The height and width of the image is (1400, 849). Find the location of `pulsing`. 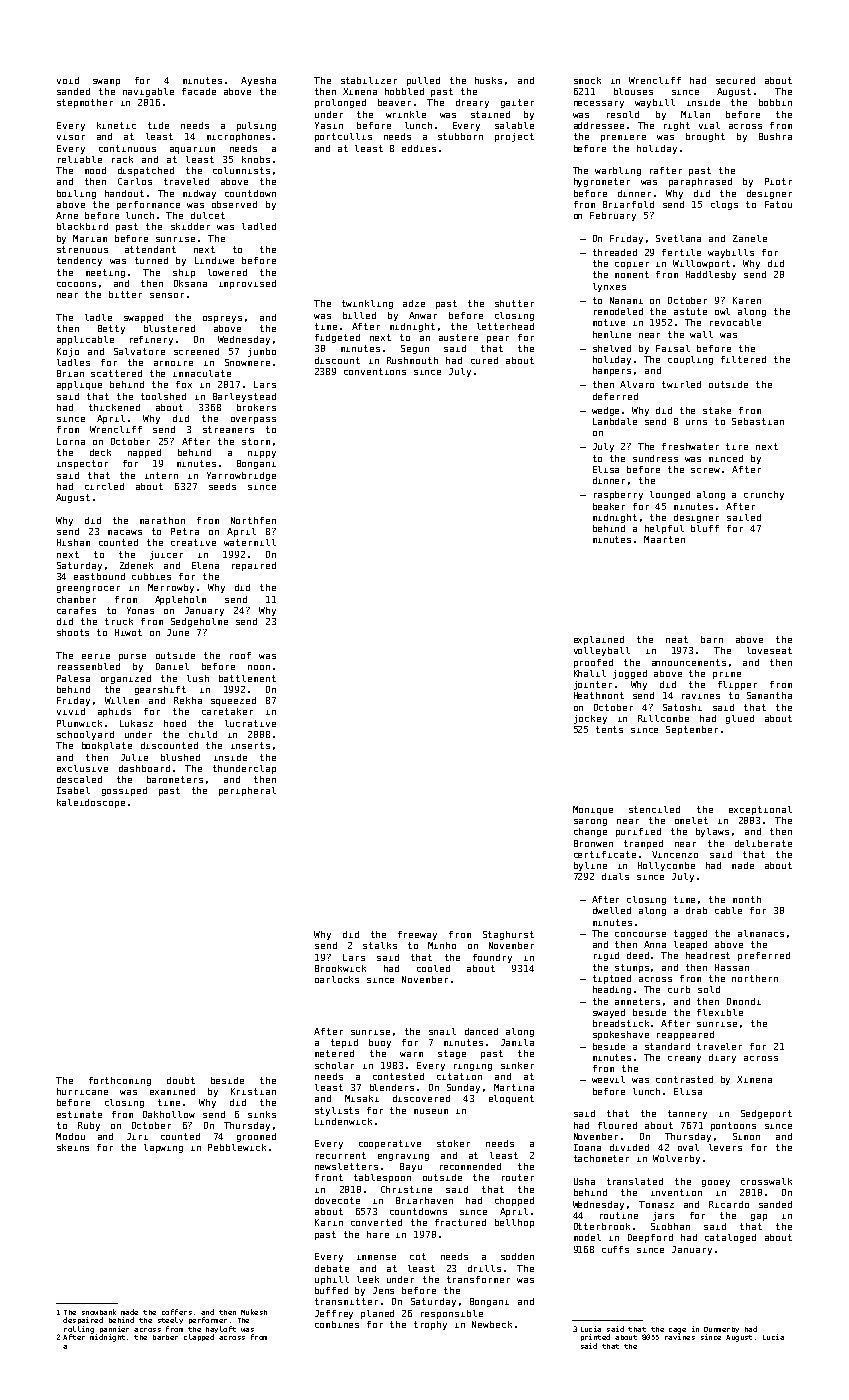

pulsing is located at coordinates (256, 126).
